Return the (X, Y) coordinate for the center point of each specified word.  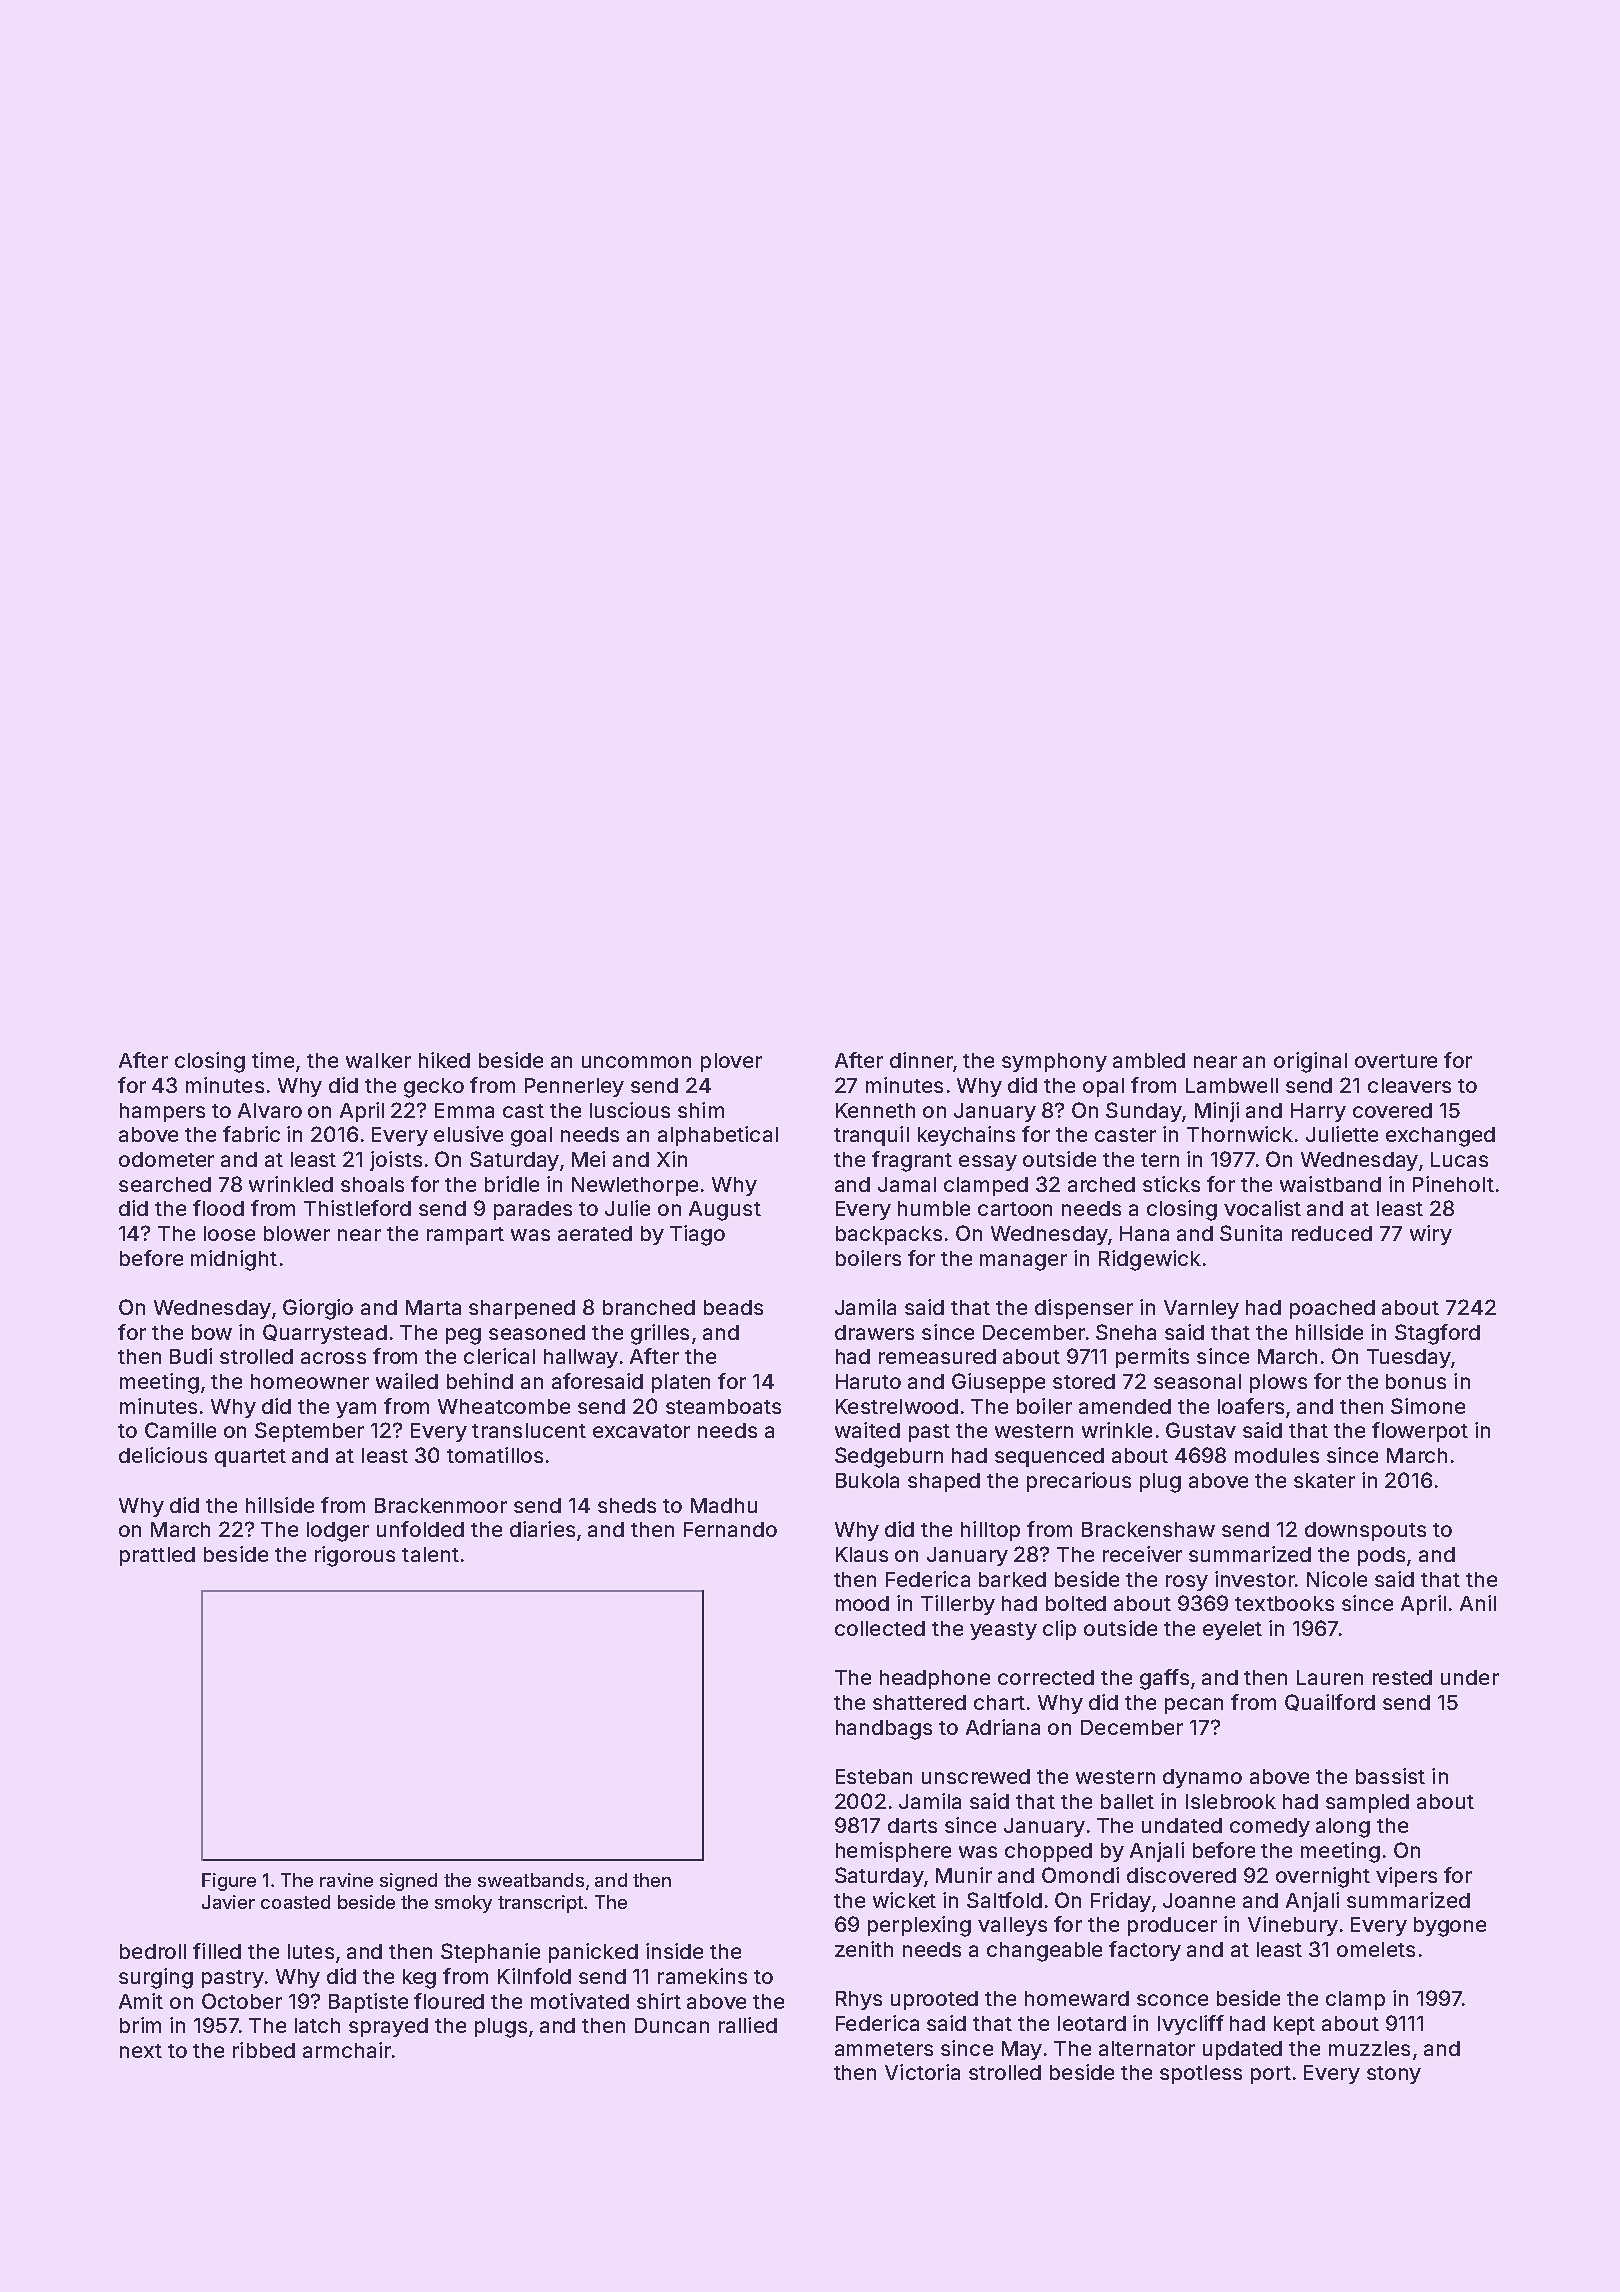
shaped (944, 1482)
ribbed (264, 2050)
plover (731, 1062)
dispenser (1084, 1309)
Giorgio (318, 1309)
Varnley (1201, 1309)
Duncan (672, 2025)
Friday (1121, 1902)
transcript (540, 1904)
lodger (338, 1532)
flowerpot (1420, 1432)
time (273, 1060)
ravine (346, 1880)
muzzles (1369, 2048)
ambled (1149, 1060)
